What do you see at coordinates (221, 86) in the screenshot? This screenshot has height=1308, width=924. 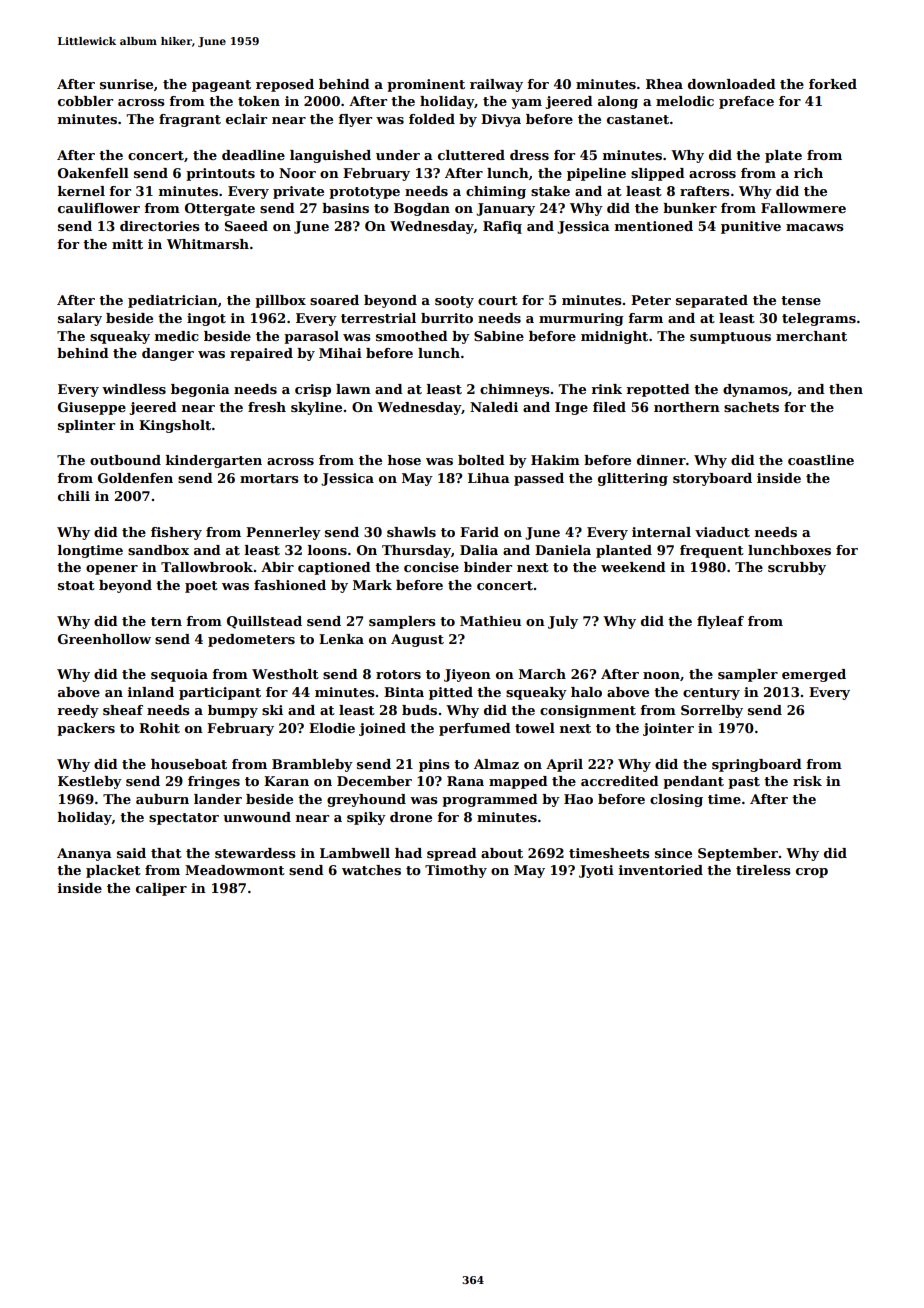 I see `pageant` at bounding box center [221, 86].
